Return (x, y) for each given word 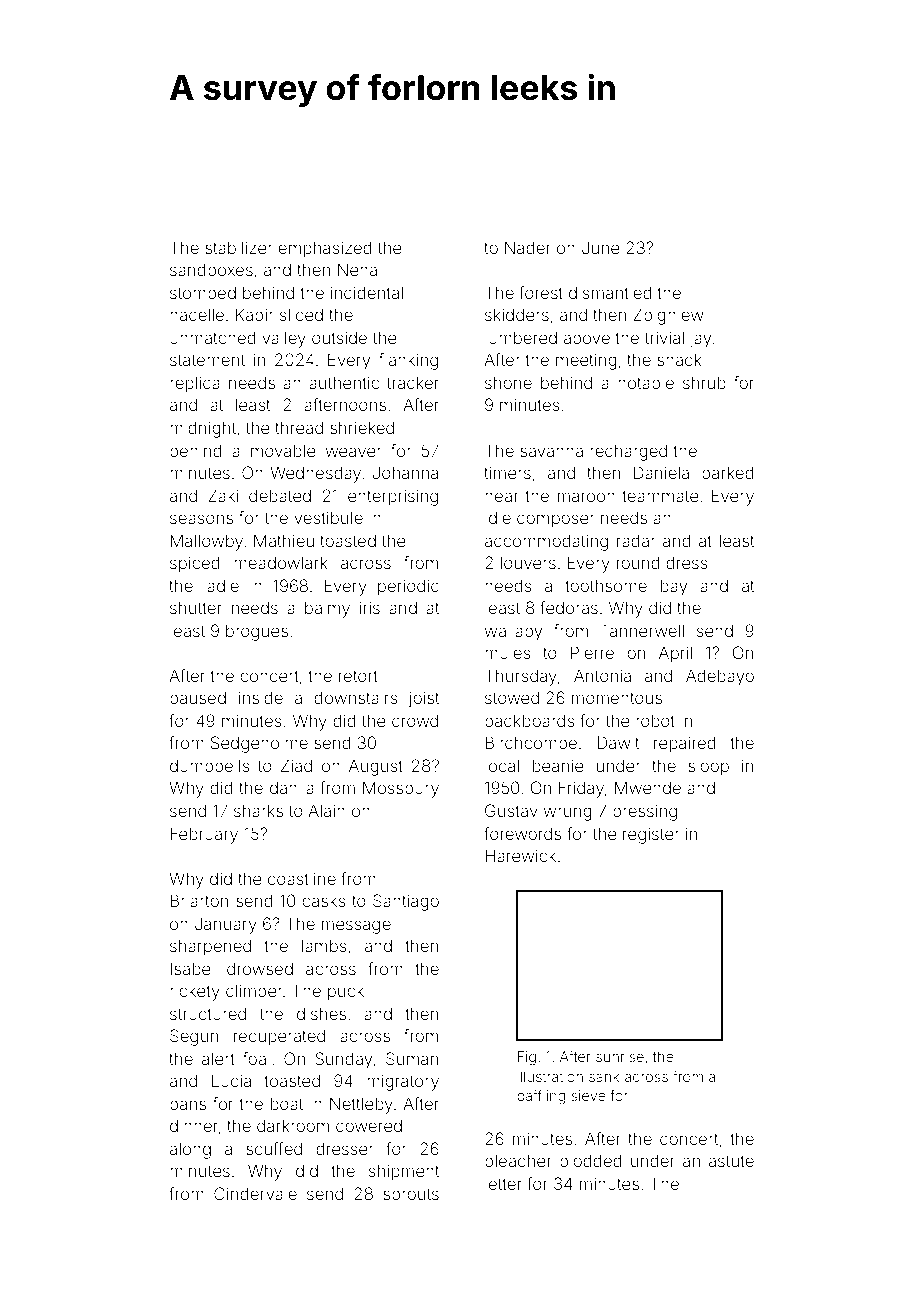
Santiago (406, 902)
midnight (203, 429)
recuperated (279, 1037)
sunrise (620, 1056)
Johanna (405, 472)
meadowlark (281, 562)
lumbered (521, 337)
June (601, 247)
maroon (586, 497)
